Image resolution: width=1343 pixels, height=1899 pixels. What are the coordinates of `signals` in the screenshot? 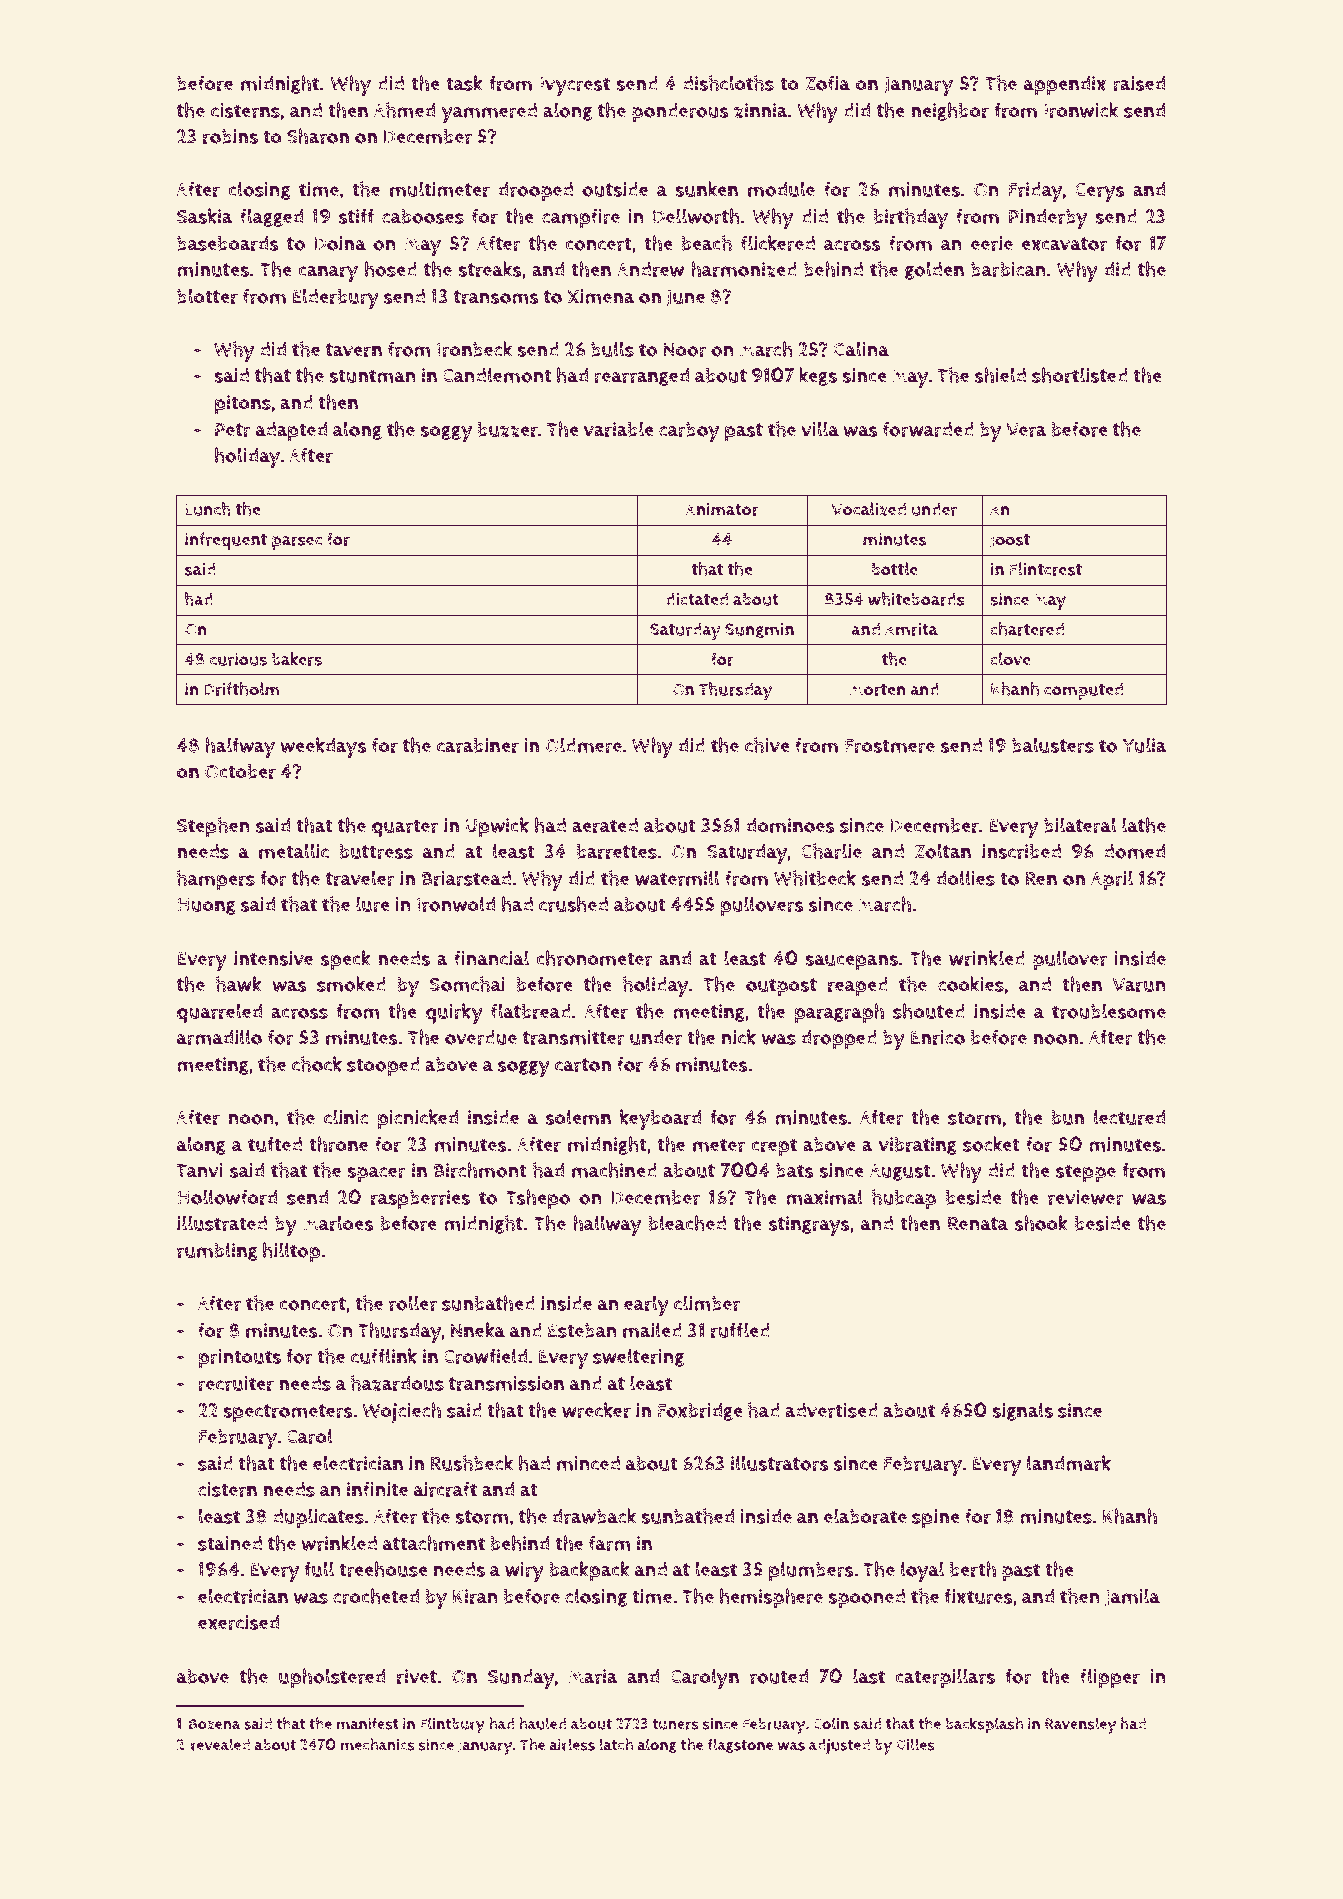 It's located at (1022, 1411).
